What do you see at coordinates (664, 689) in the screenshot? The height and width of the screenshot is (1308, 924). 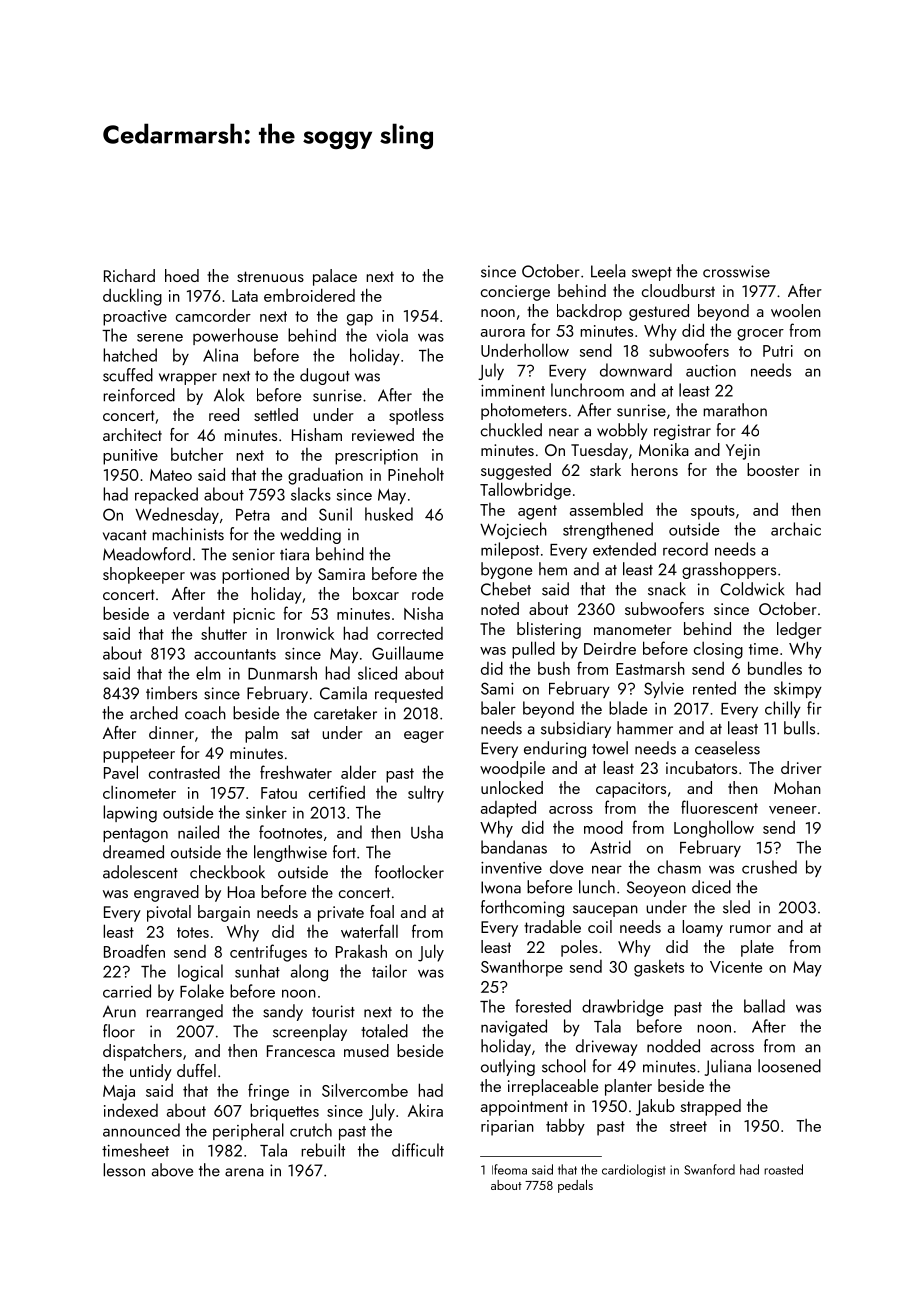 I see `Sylvie` at bounding box center [664, 689].
